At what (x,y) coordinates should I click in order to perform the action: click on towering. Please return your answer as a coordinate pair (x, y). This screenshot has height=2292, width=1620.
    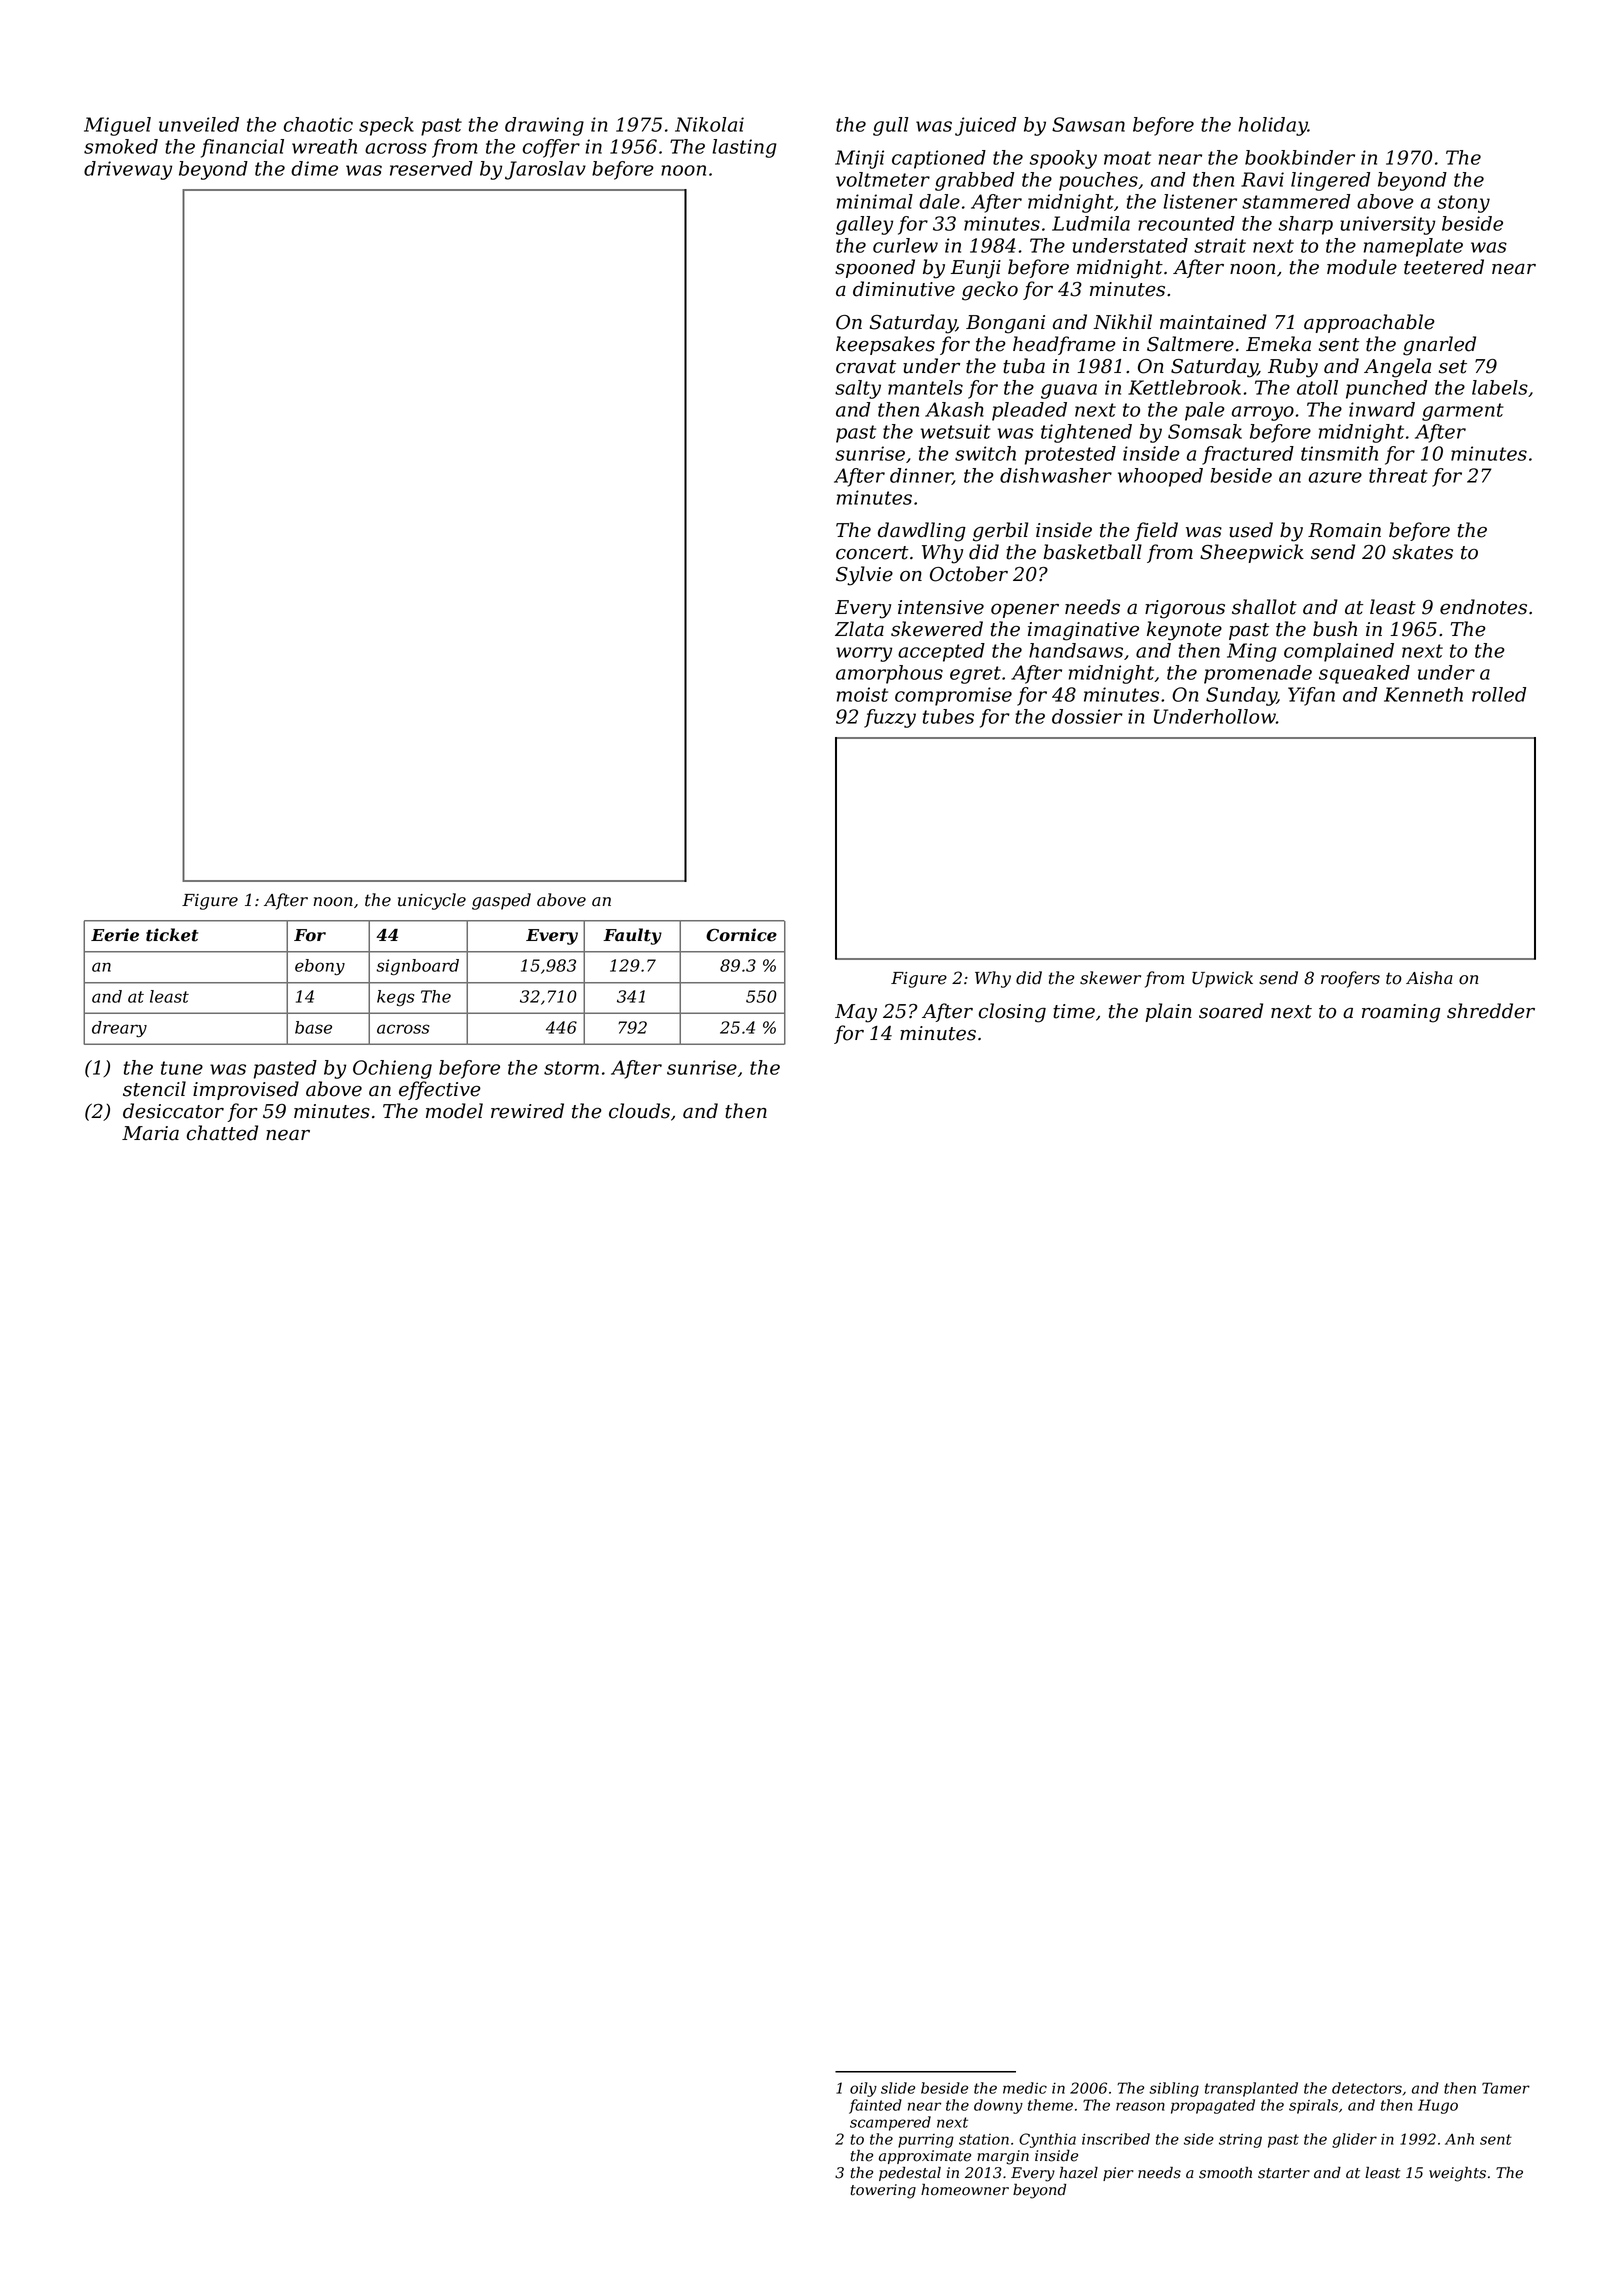
    Looking at the image, I should click on (883, 2191).
